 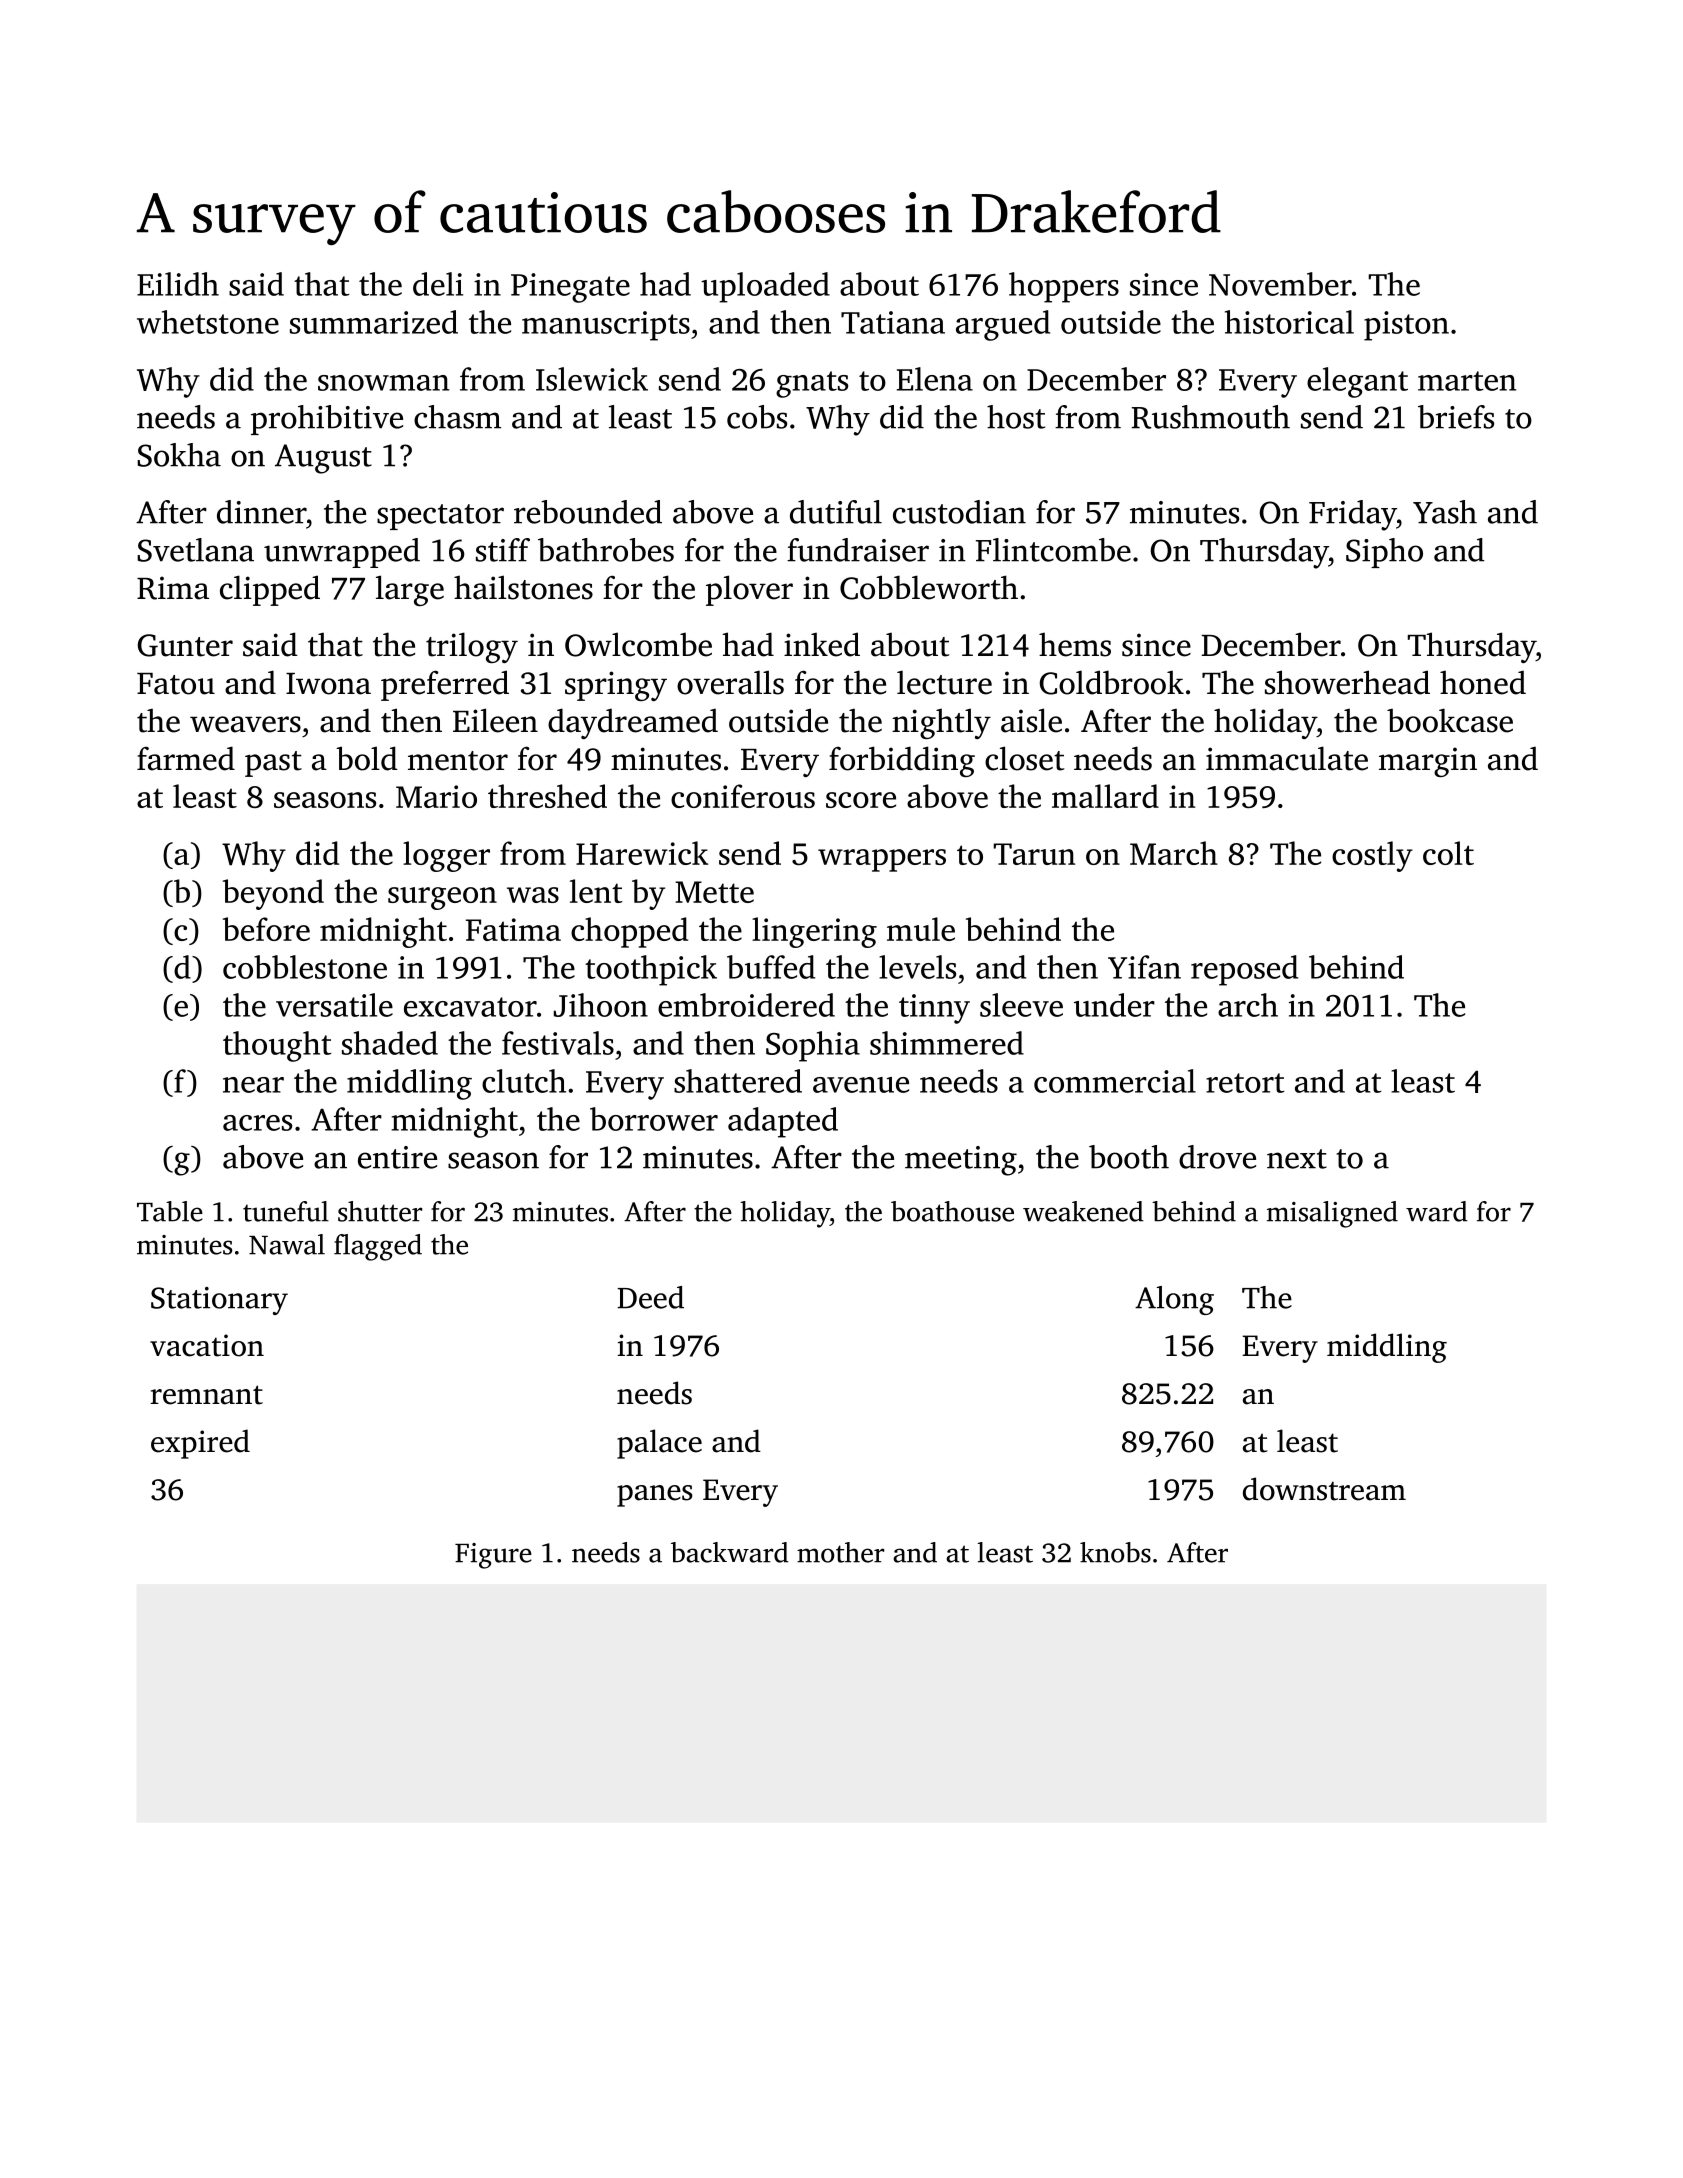 I want to click on dutiful, so click(x=836, y=512).
